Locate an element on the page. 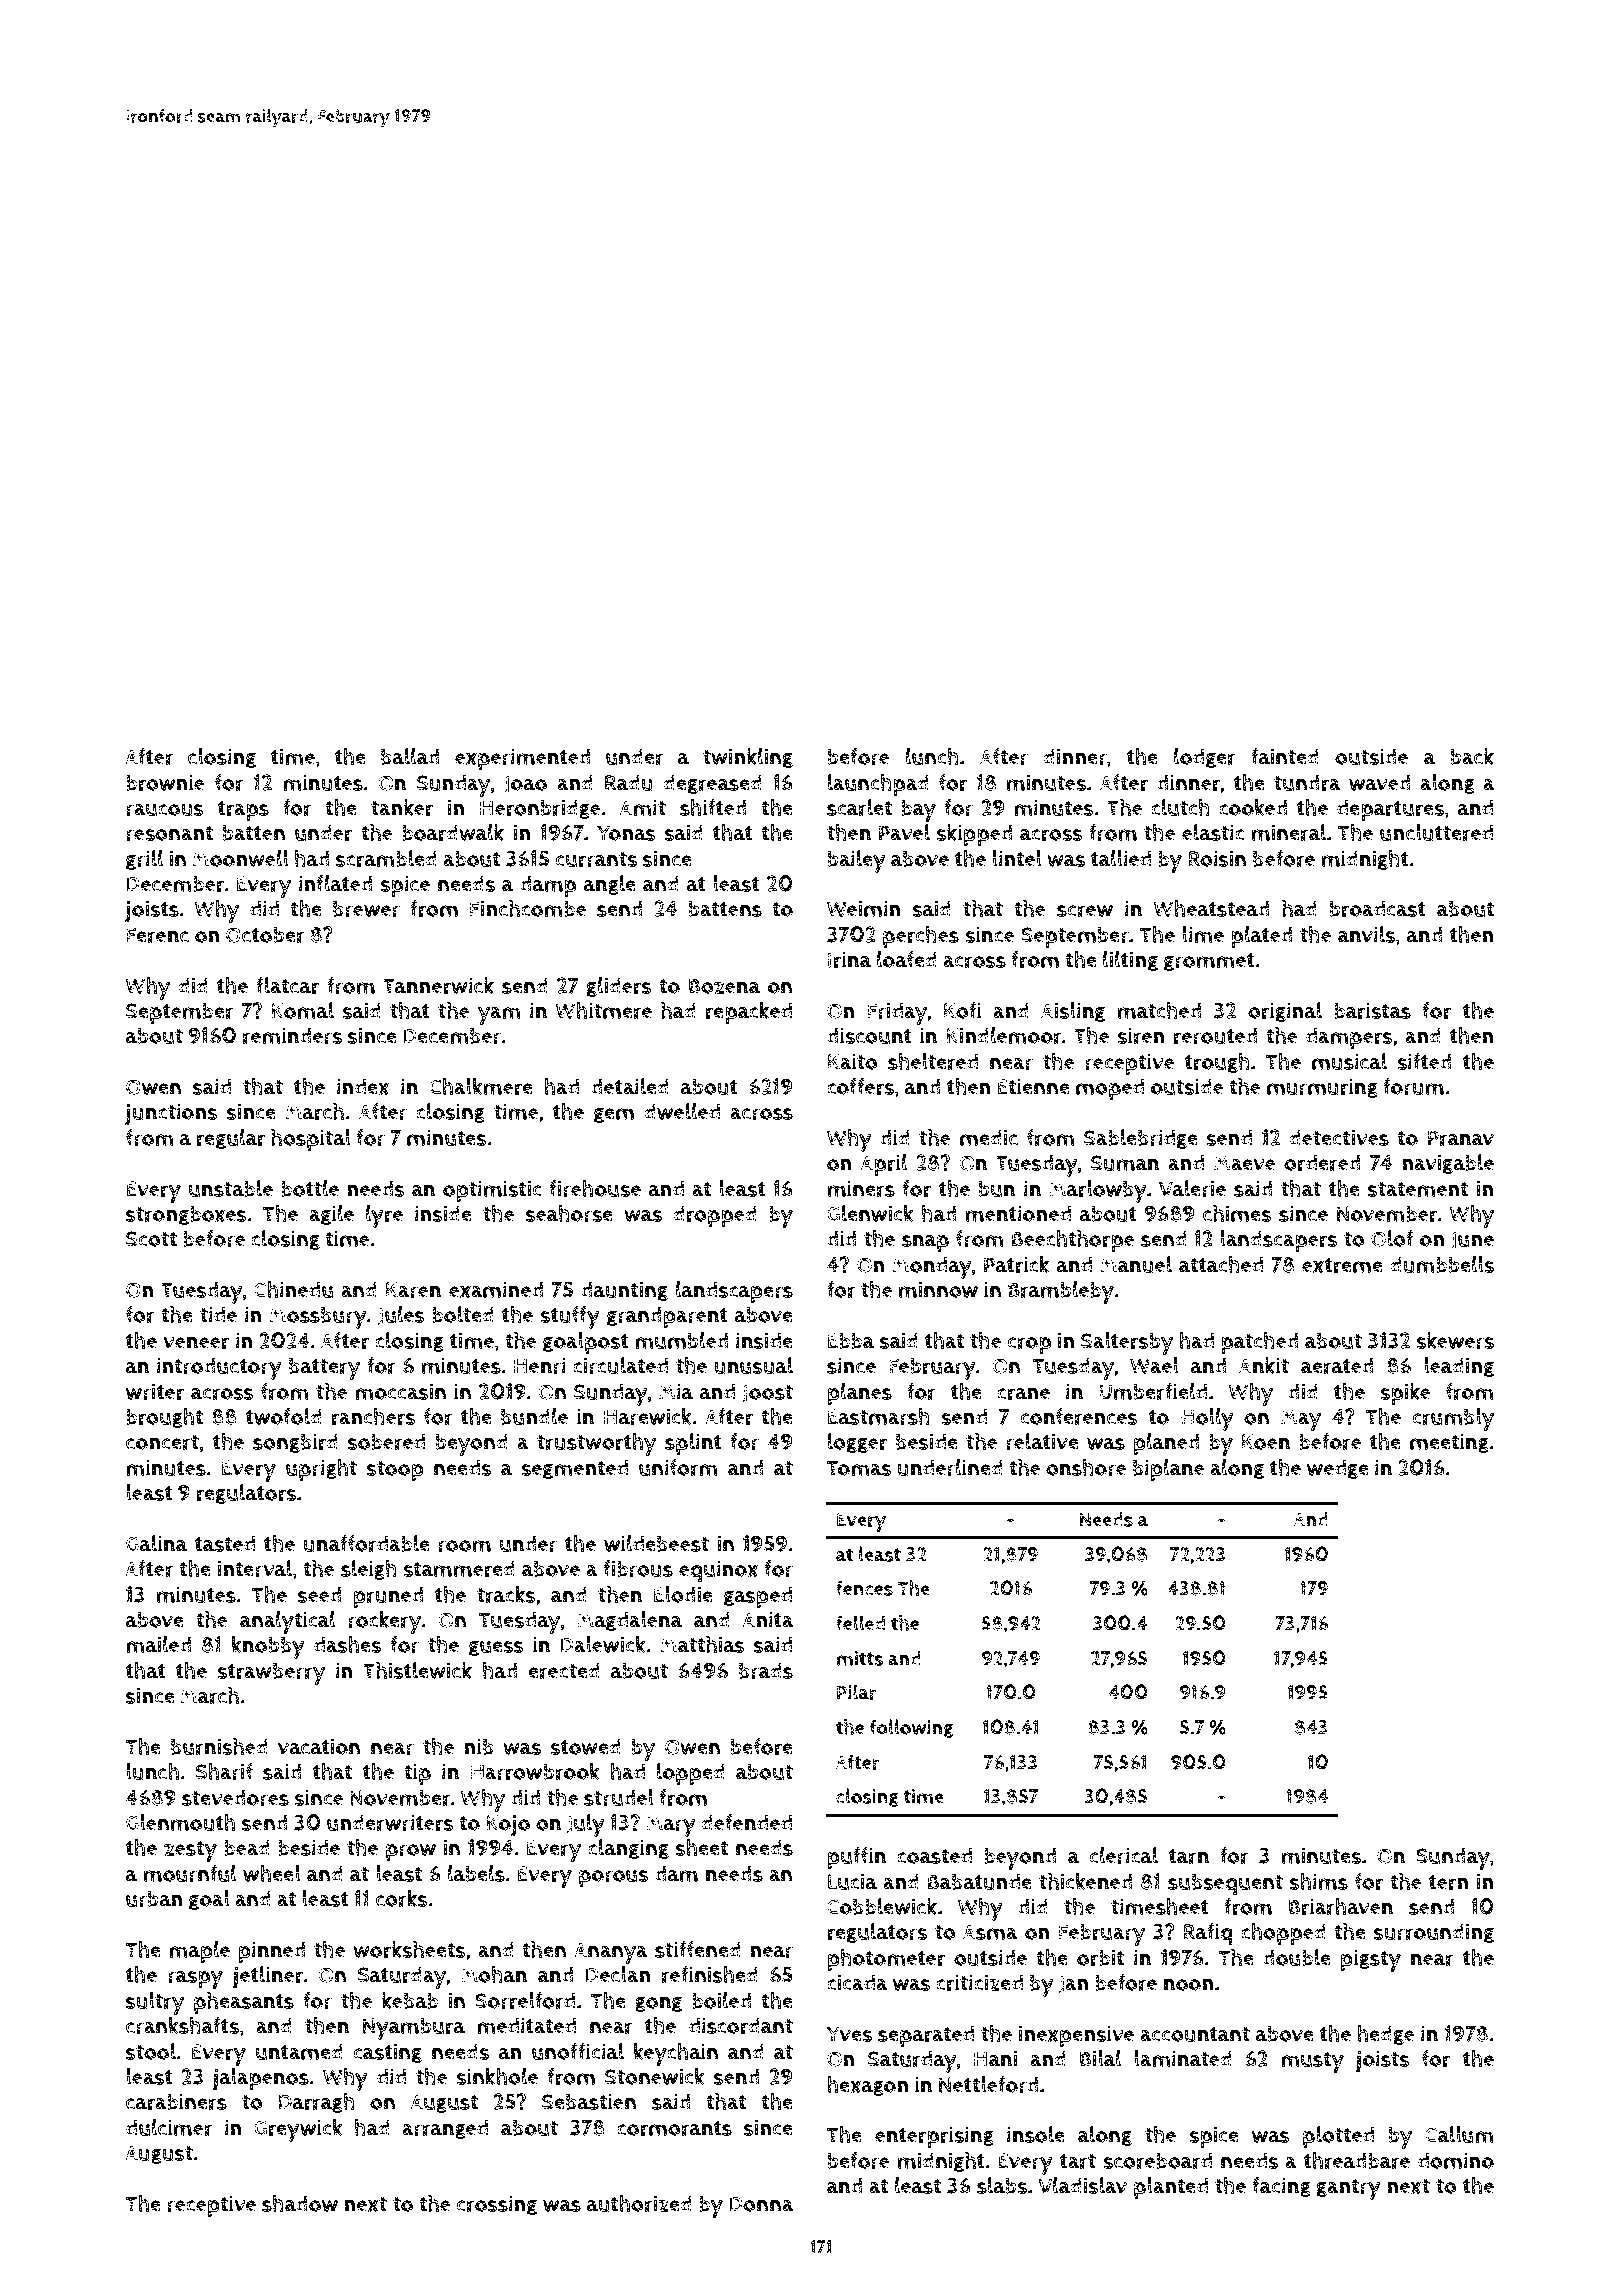 The width and height of the image is (1620, 2292). optimistic is located at coordinates (492, 1191).
